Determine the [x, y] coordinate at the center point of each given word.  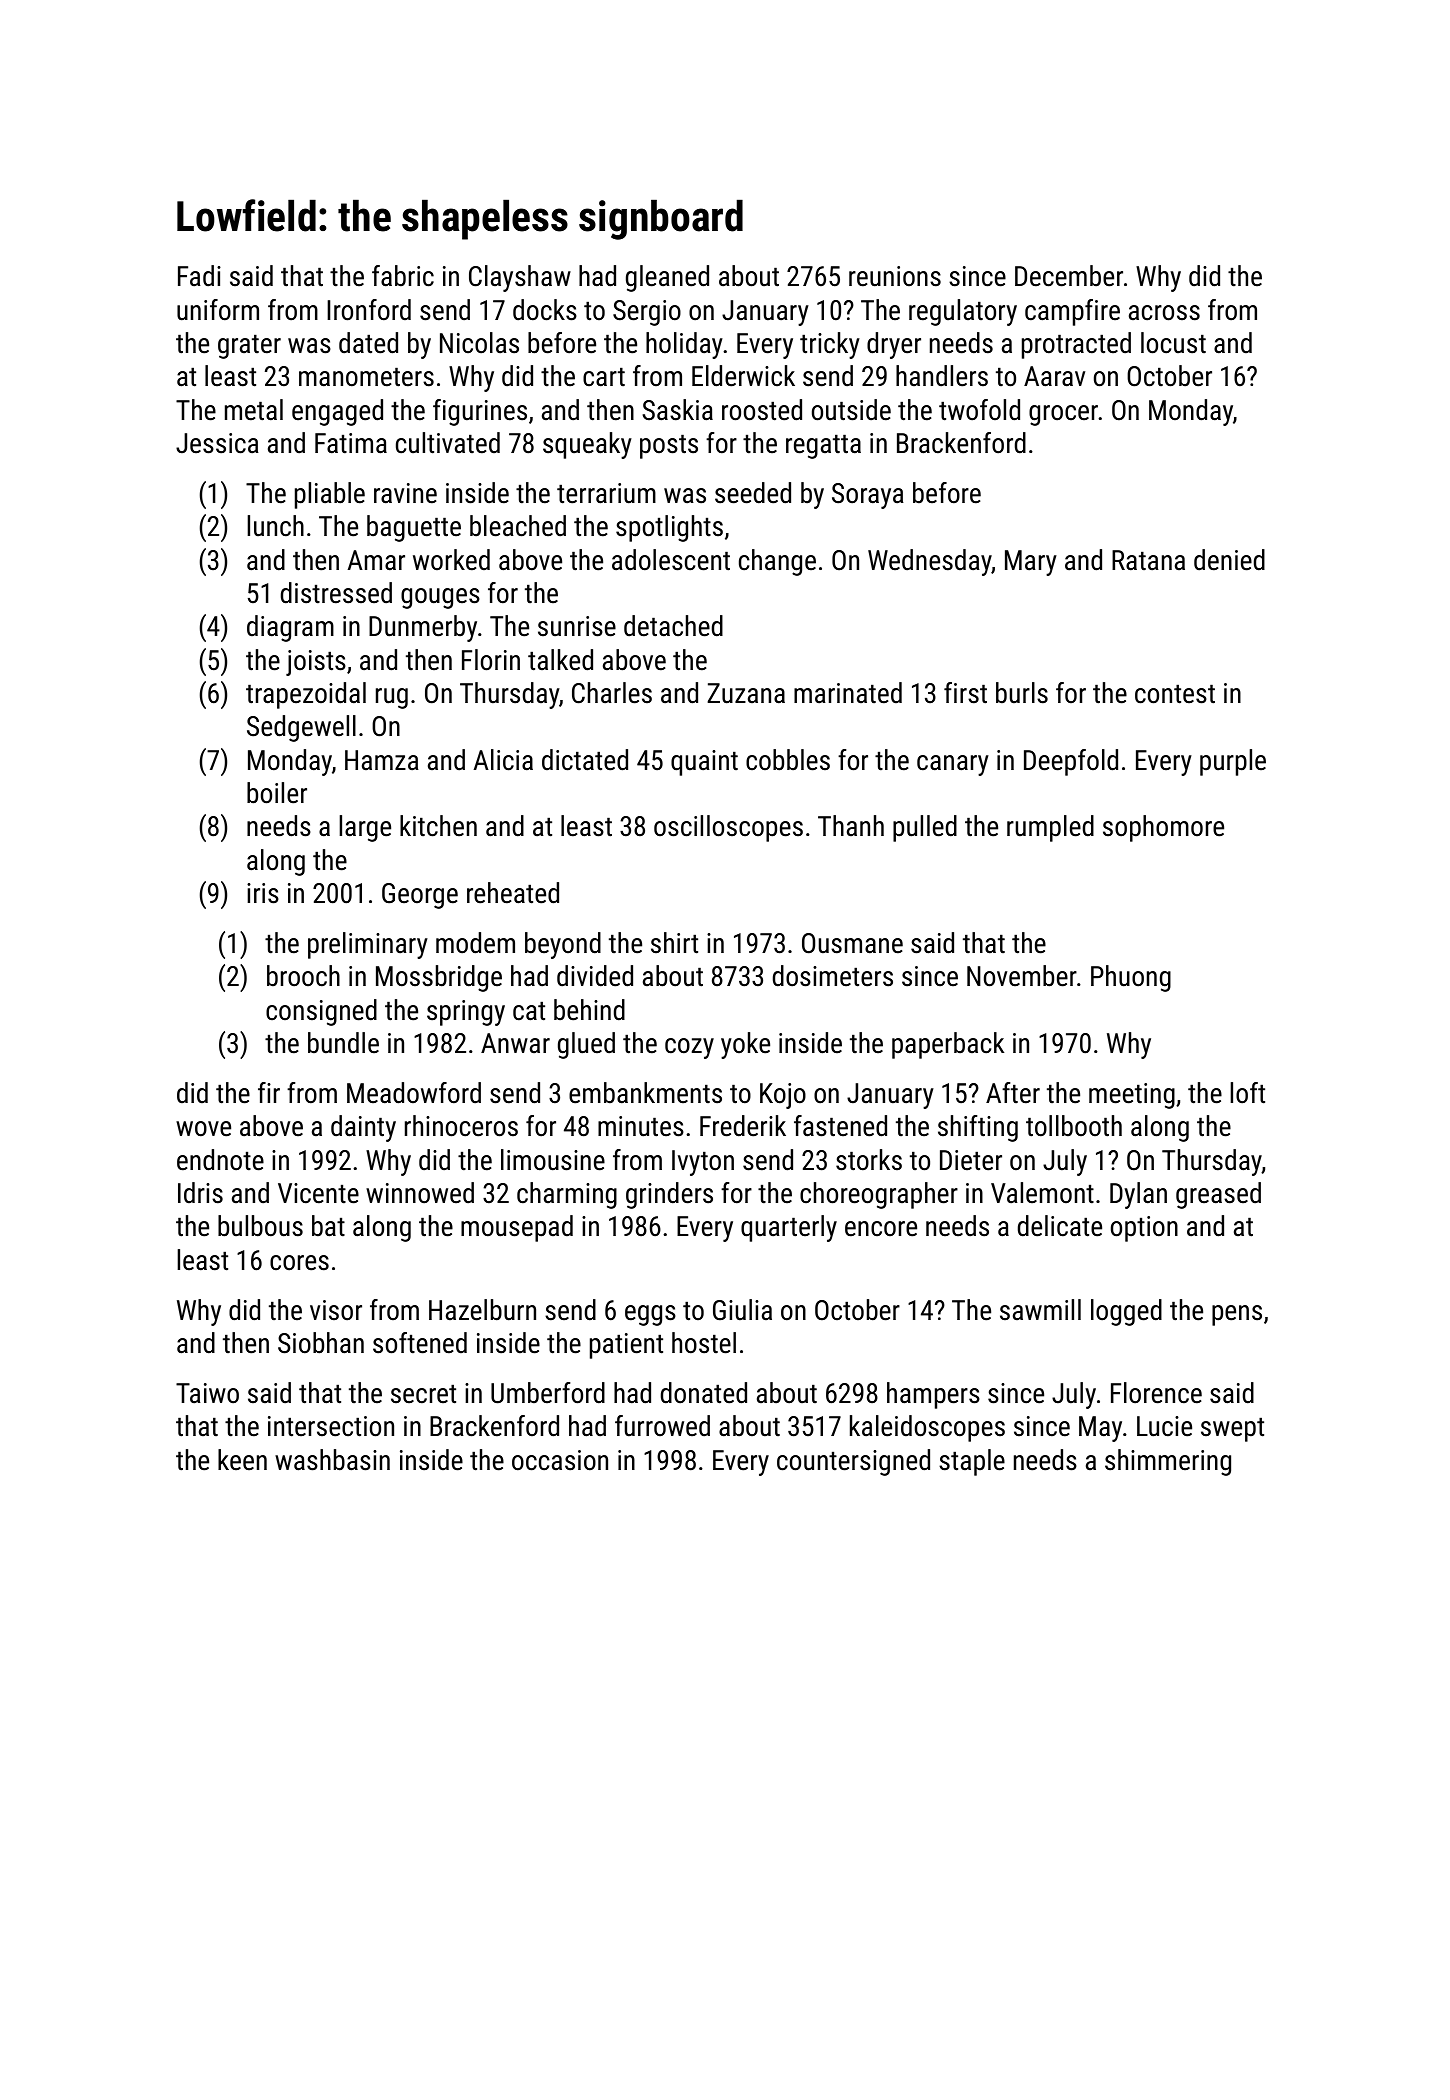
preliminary [368, 945]
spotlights [669, 528]
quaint [704, 763]
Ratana [1148, 560]
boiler [277, 793]
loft [1247, 1093]
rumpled [1050, 828]
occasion [560, 1460]
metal [254, 410]
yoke [745, 1045]
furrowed [662, 1426]
